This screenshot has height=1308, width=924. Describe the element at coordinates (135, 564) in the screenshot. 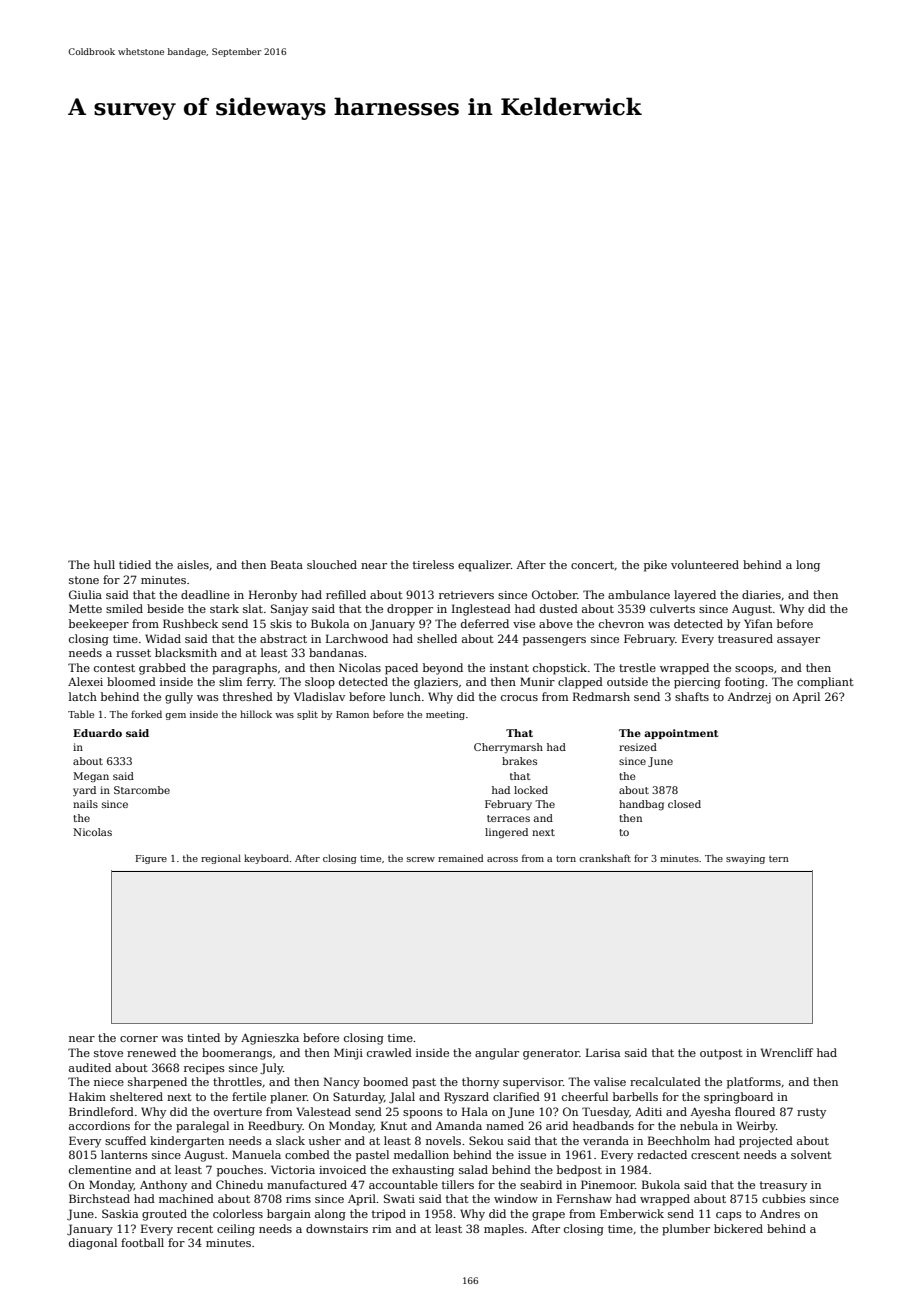

I see `tidied` at that location.
